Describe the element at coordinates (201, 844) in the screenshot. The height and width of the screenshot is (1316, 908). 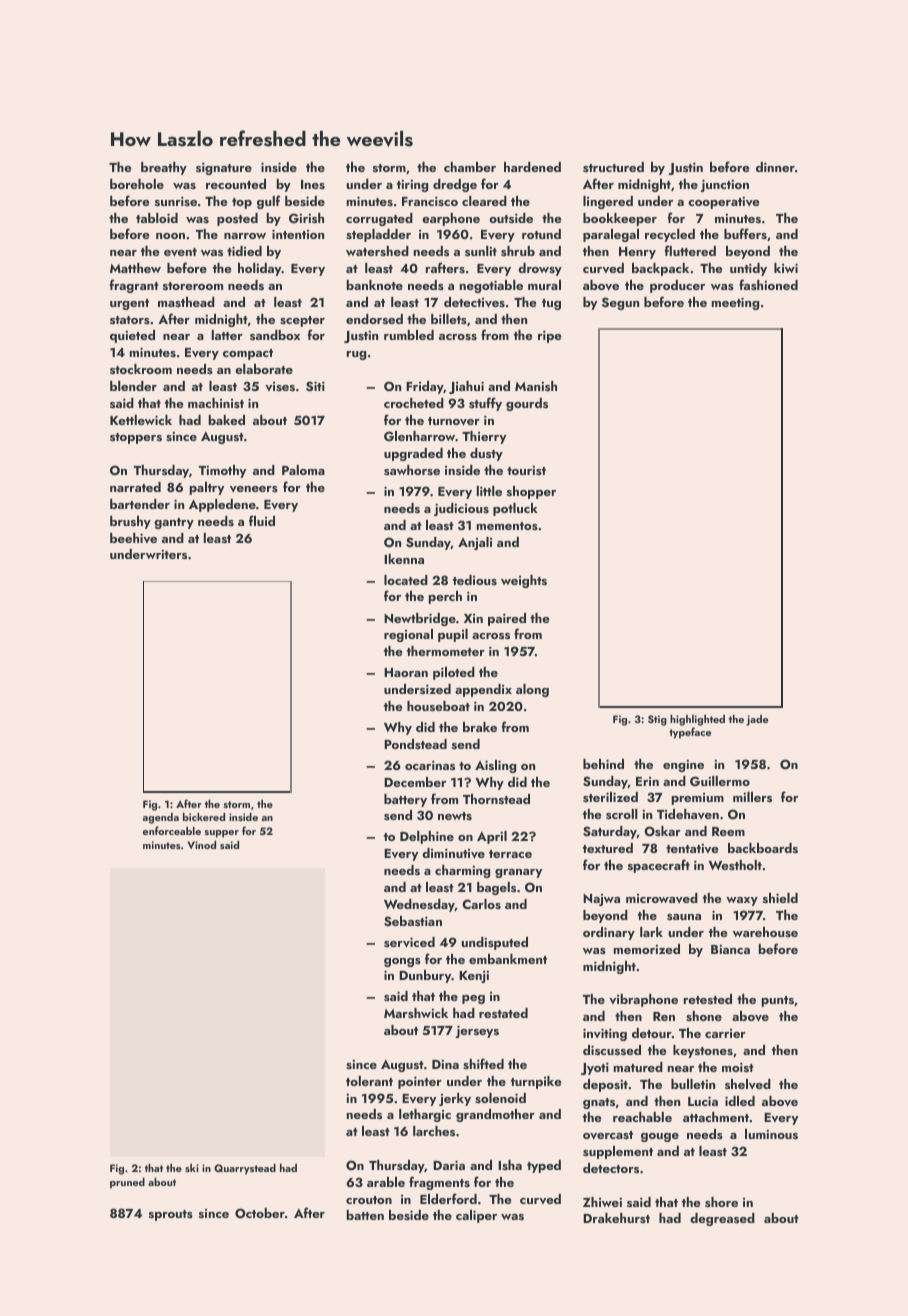
I see `Vinod` at that location.
